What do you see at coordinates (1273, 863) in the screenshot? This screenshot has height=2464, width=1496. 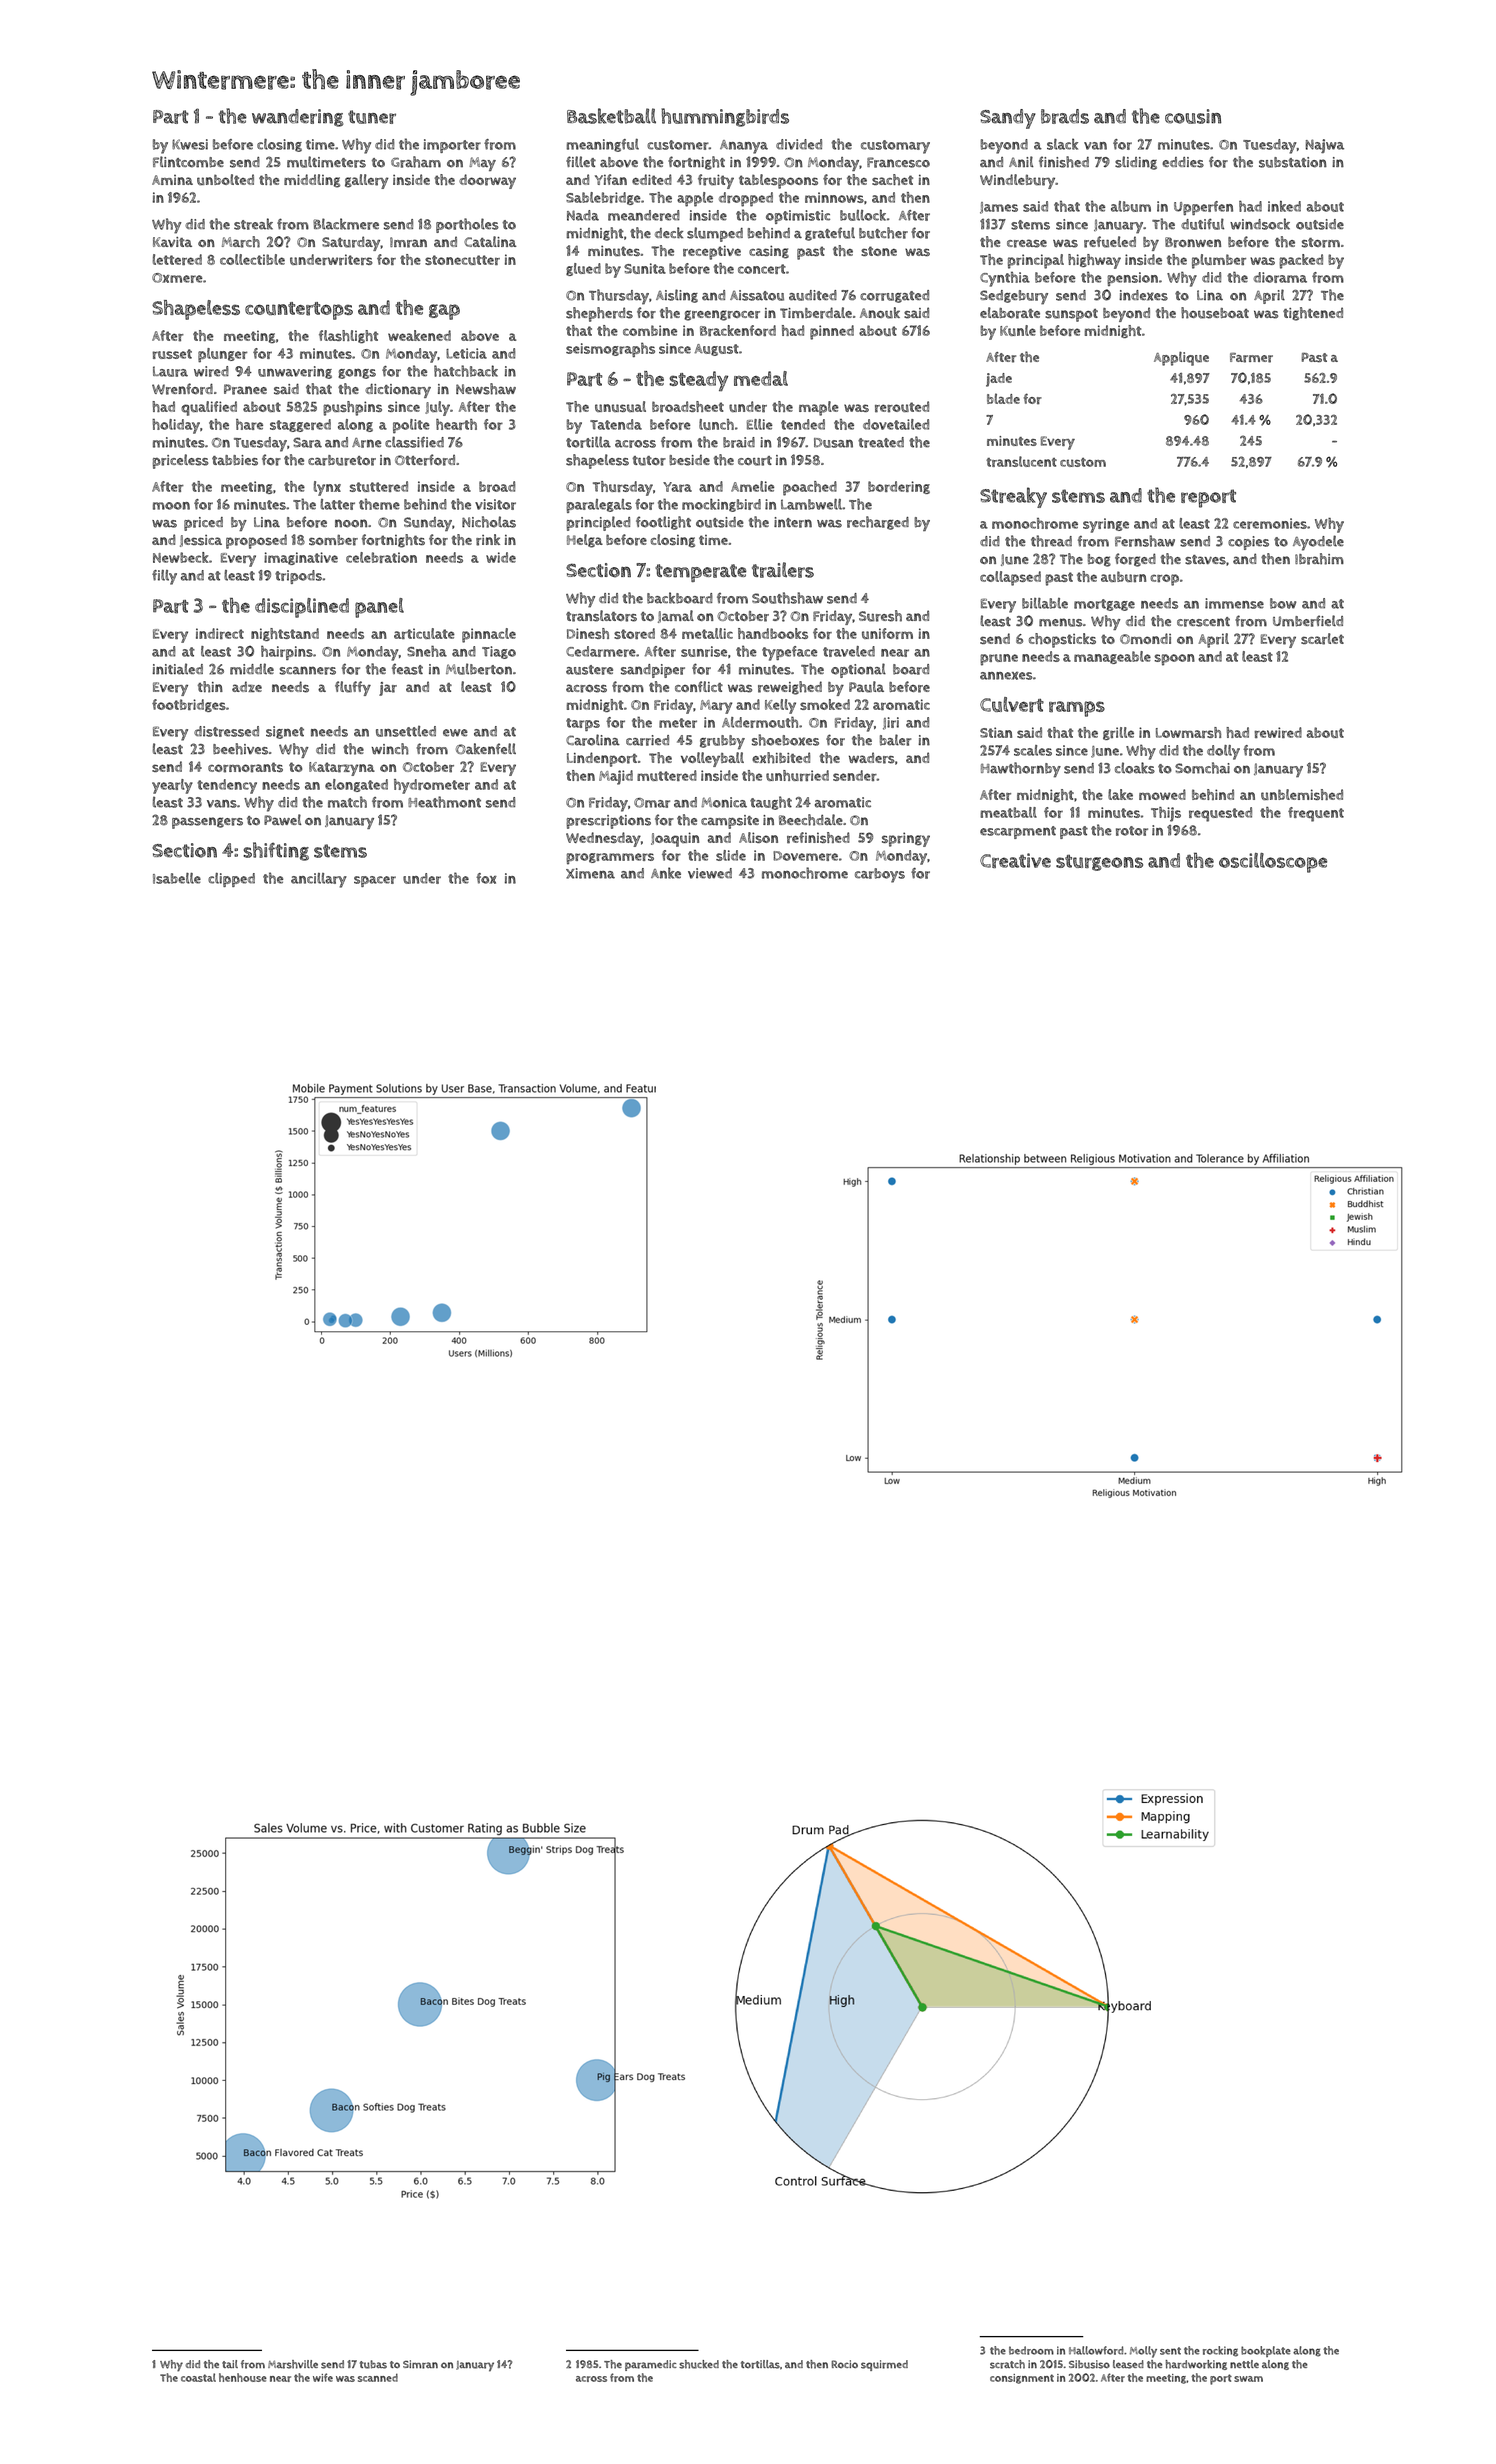 I see `oscilloscope` at bounding box center [1273, 863].
